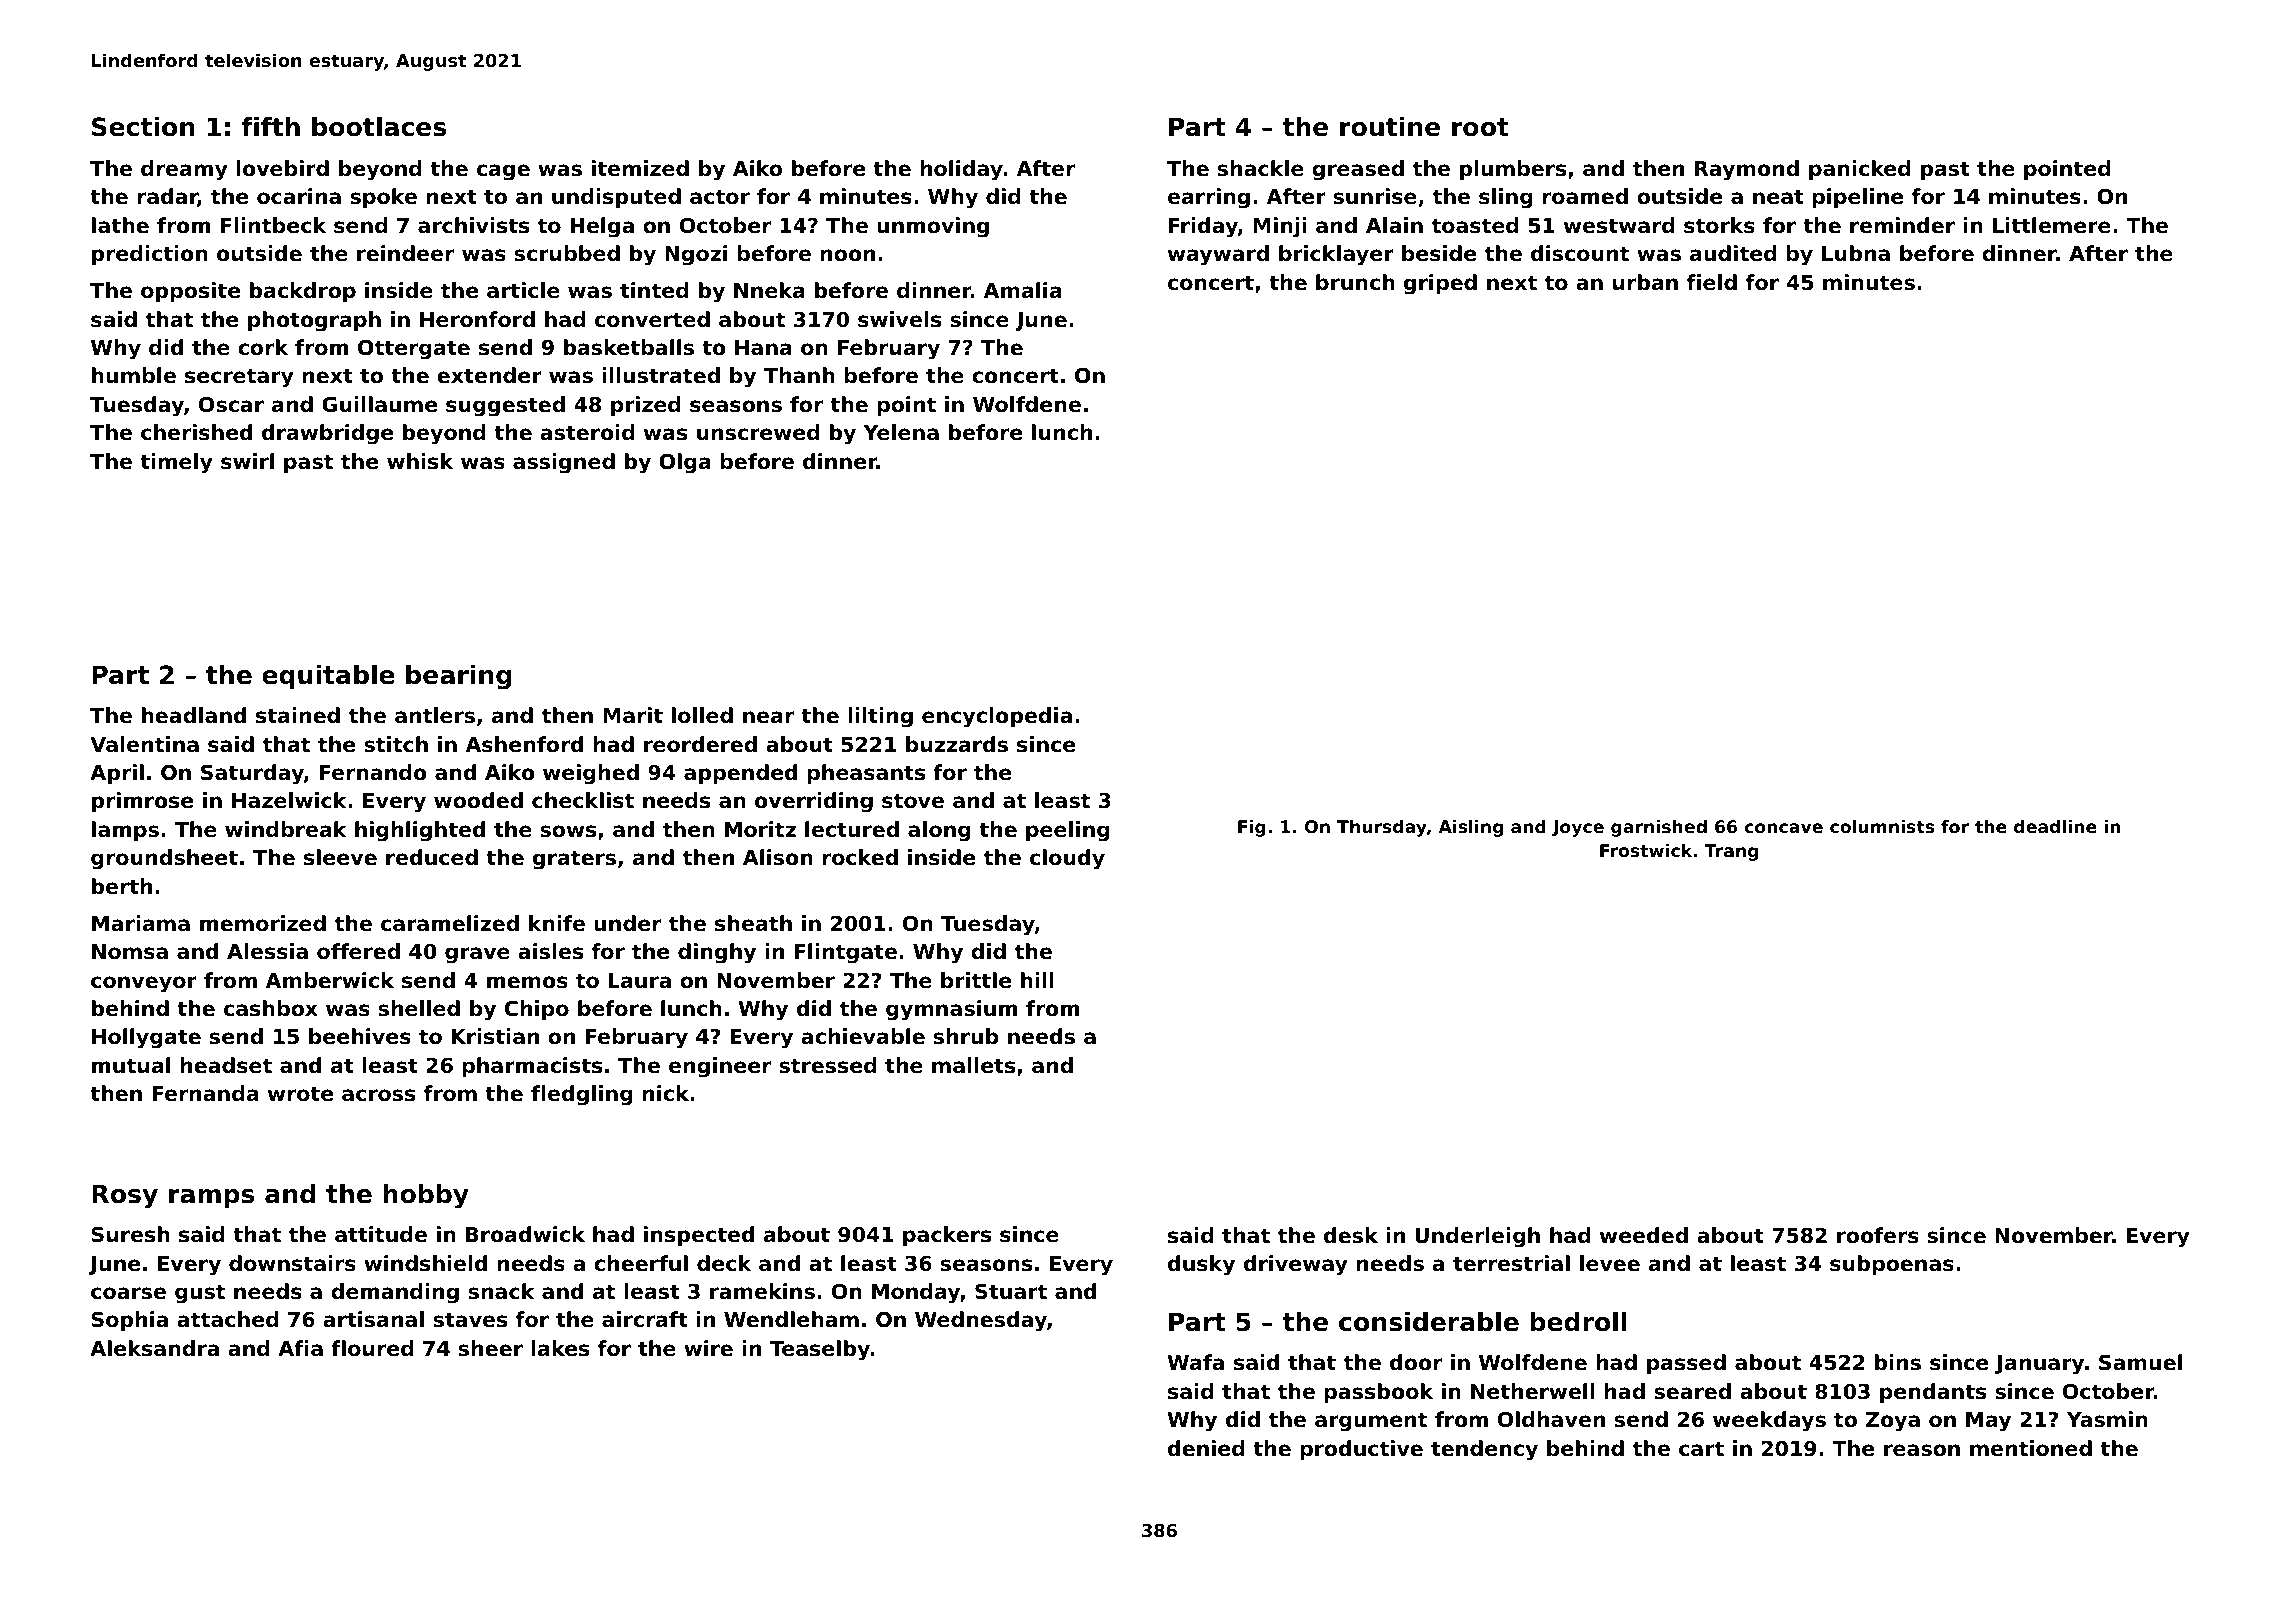  What do you see at coordinates (913, 801) in the screenshot?
I see `stove` at bounding box center [913, 801].
